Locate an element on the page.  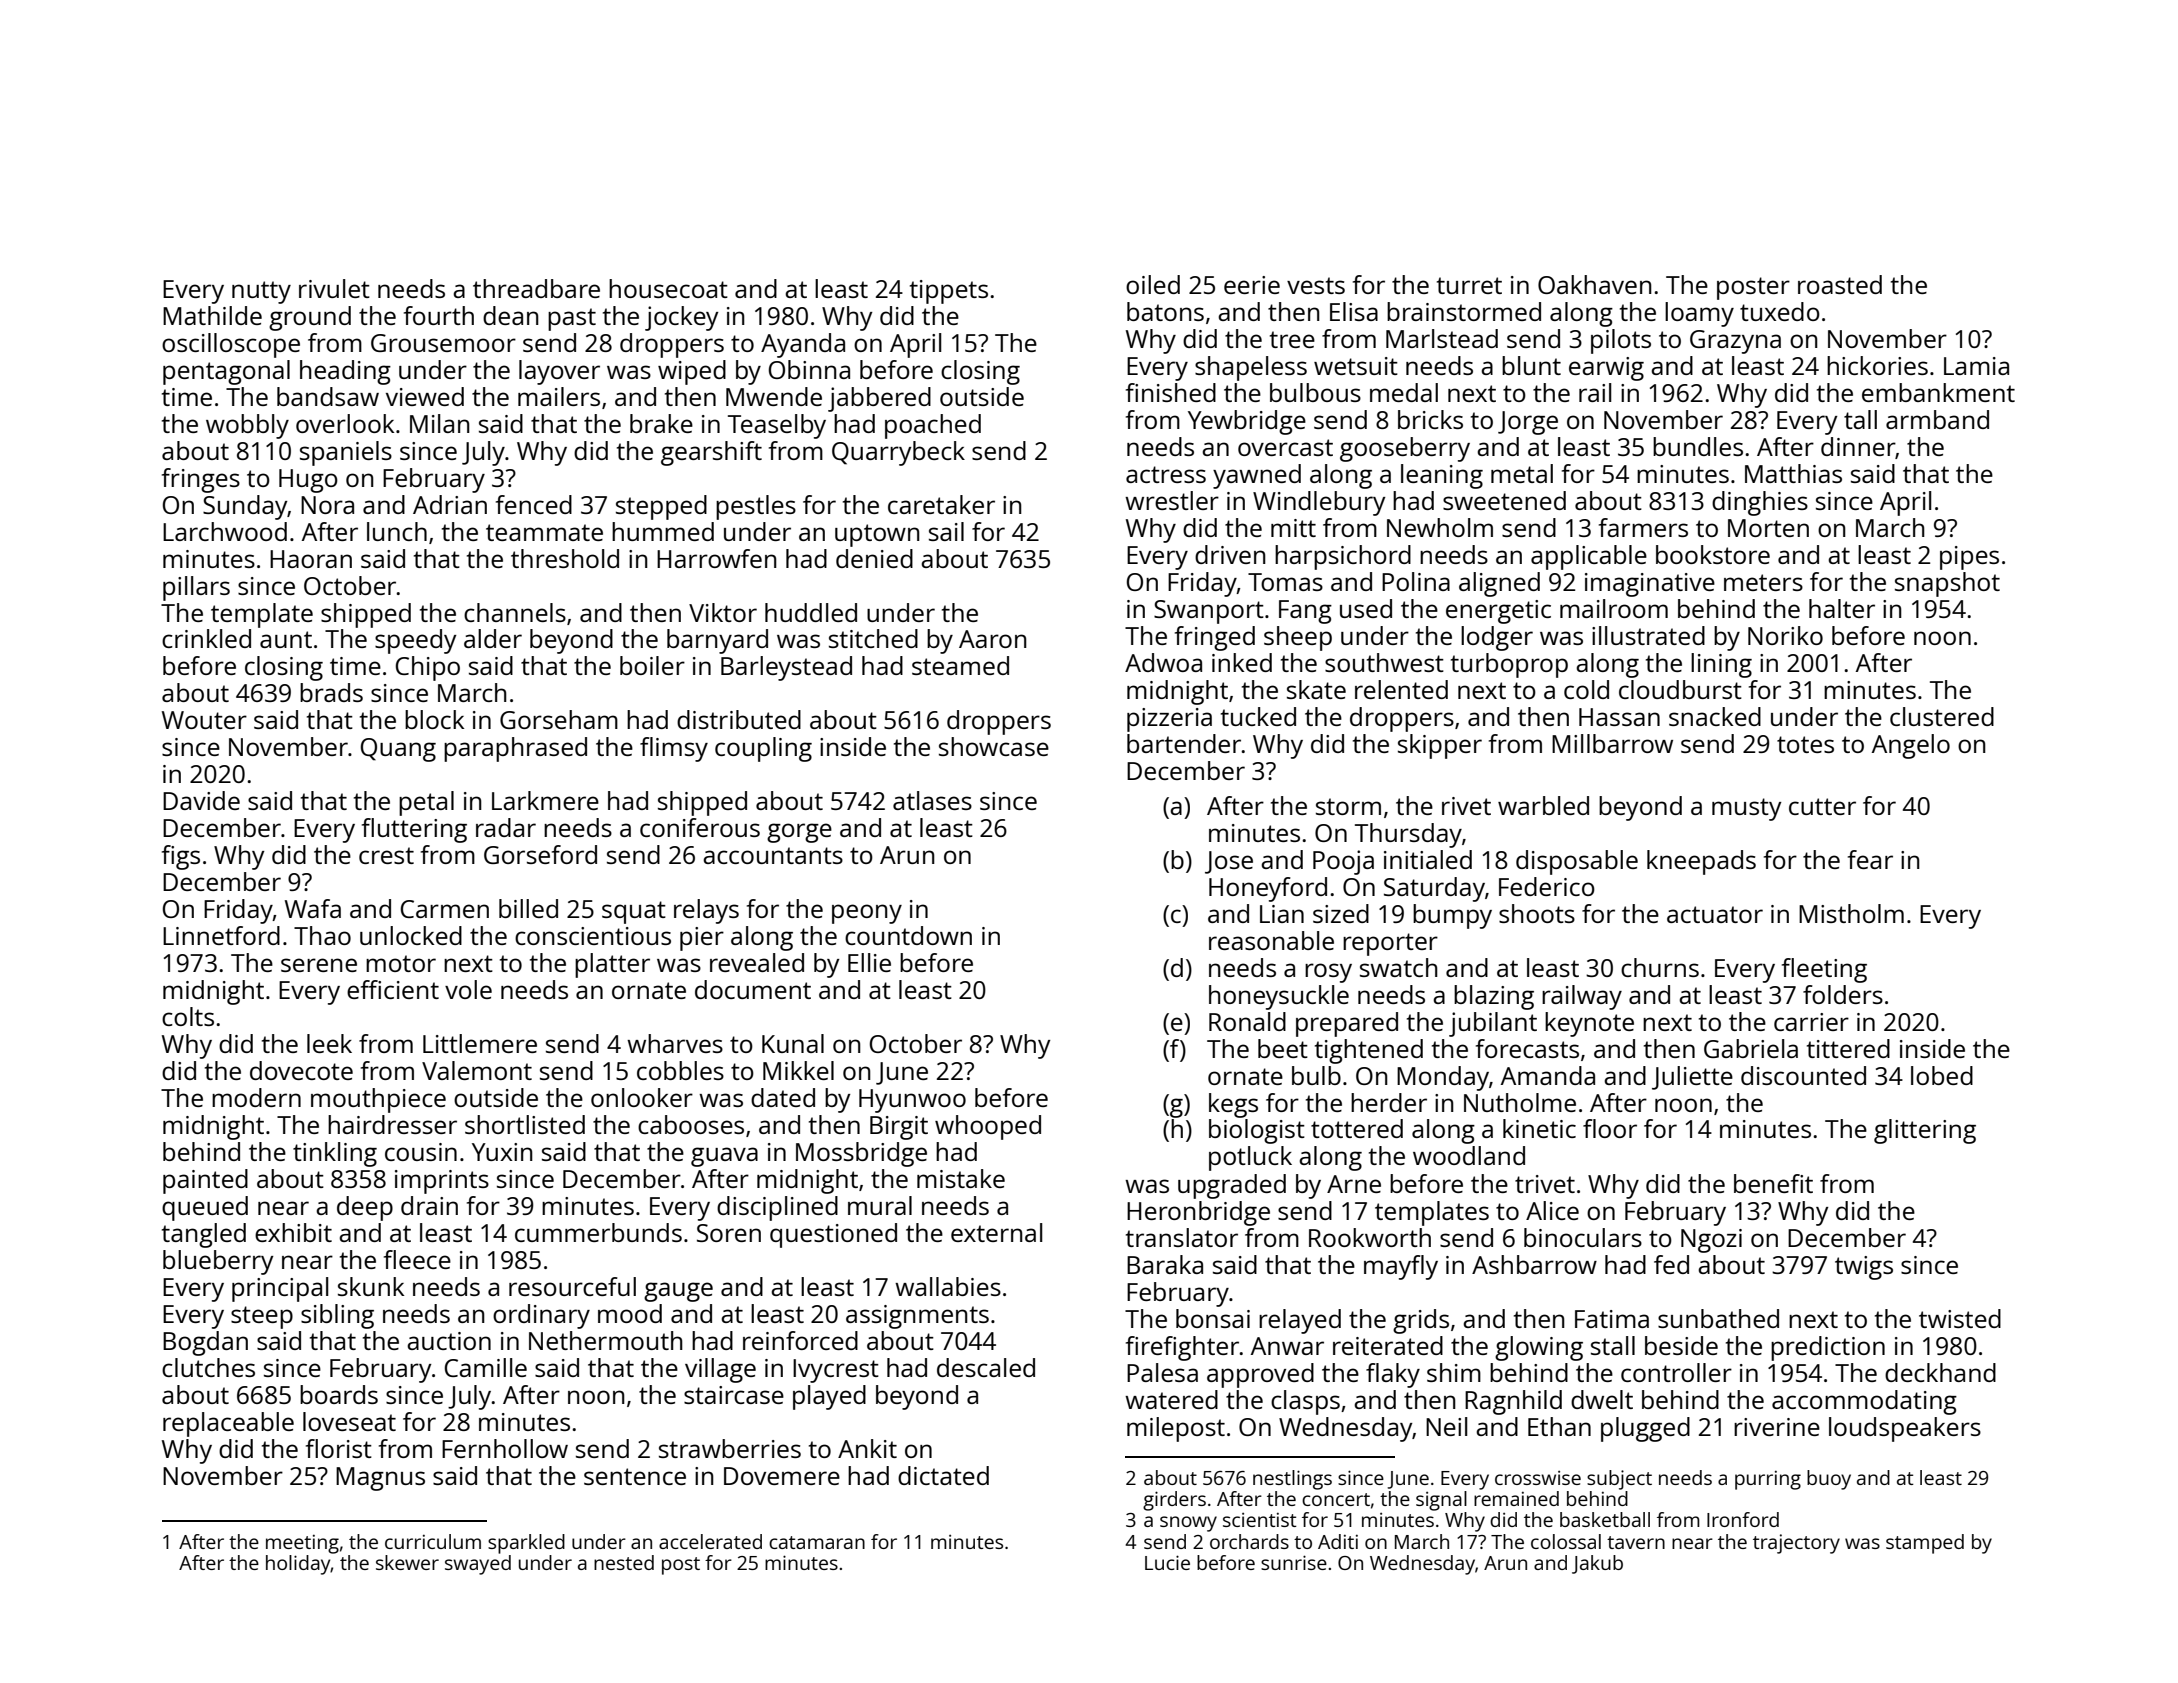
sunbathed is located at coordinates (1718, 1318).
